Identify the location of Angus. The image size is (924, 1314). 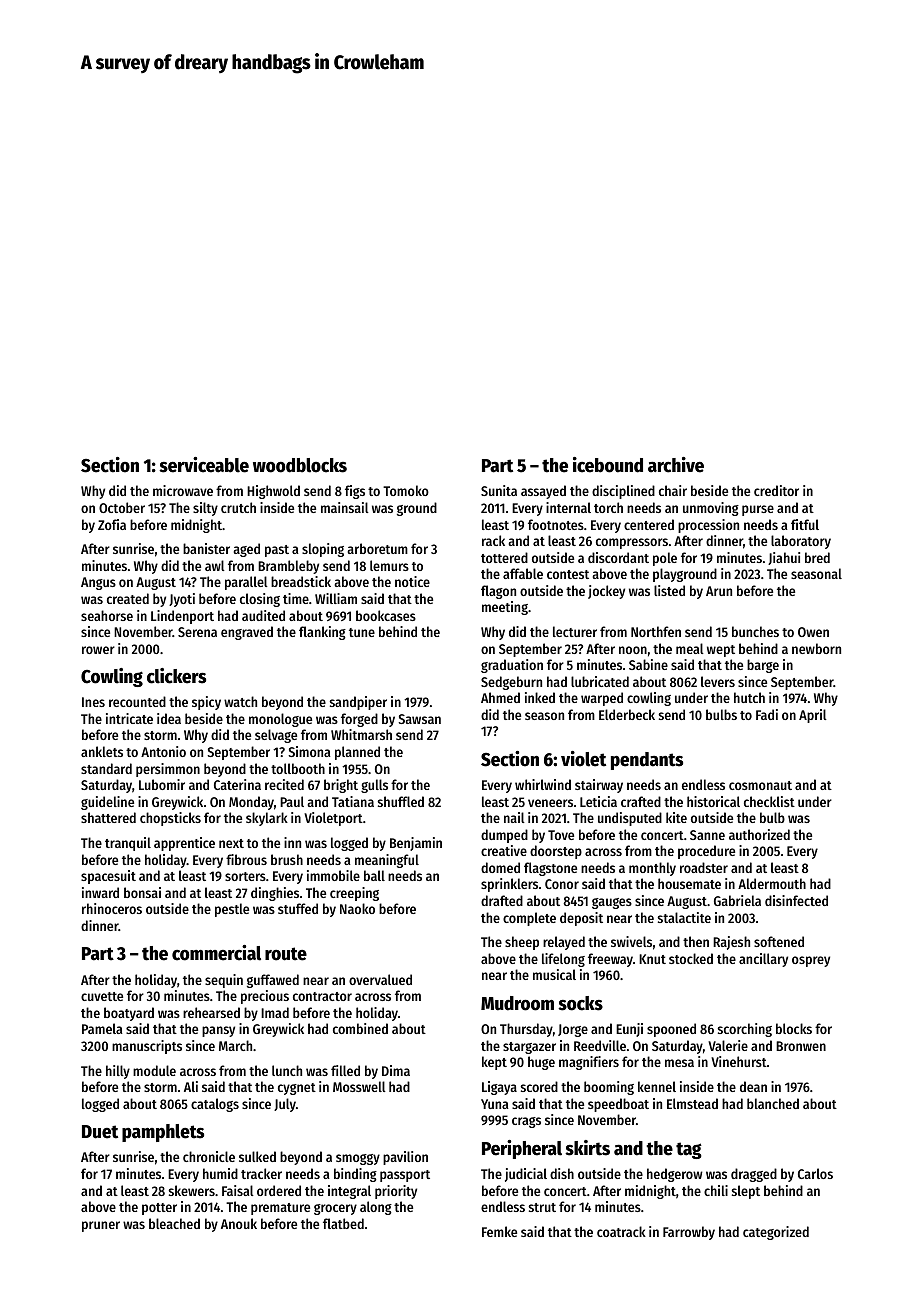
(98, 583).
